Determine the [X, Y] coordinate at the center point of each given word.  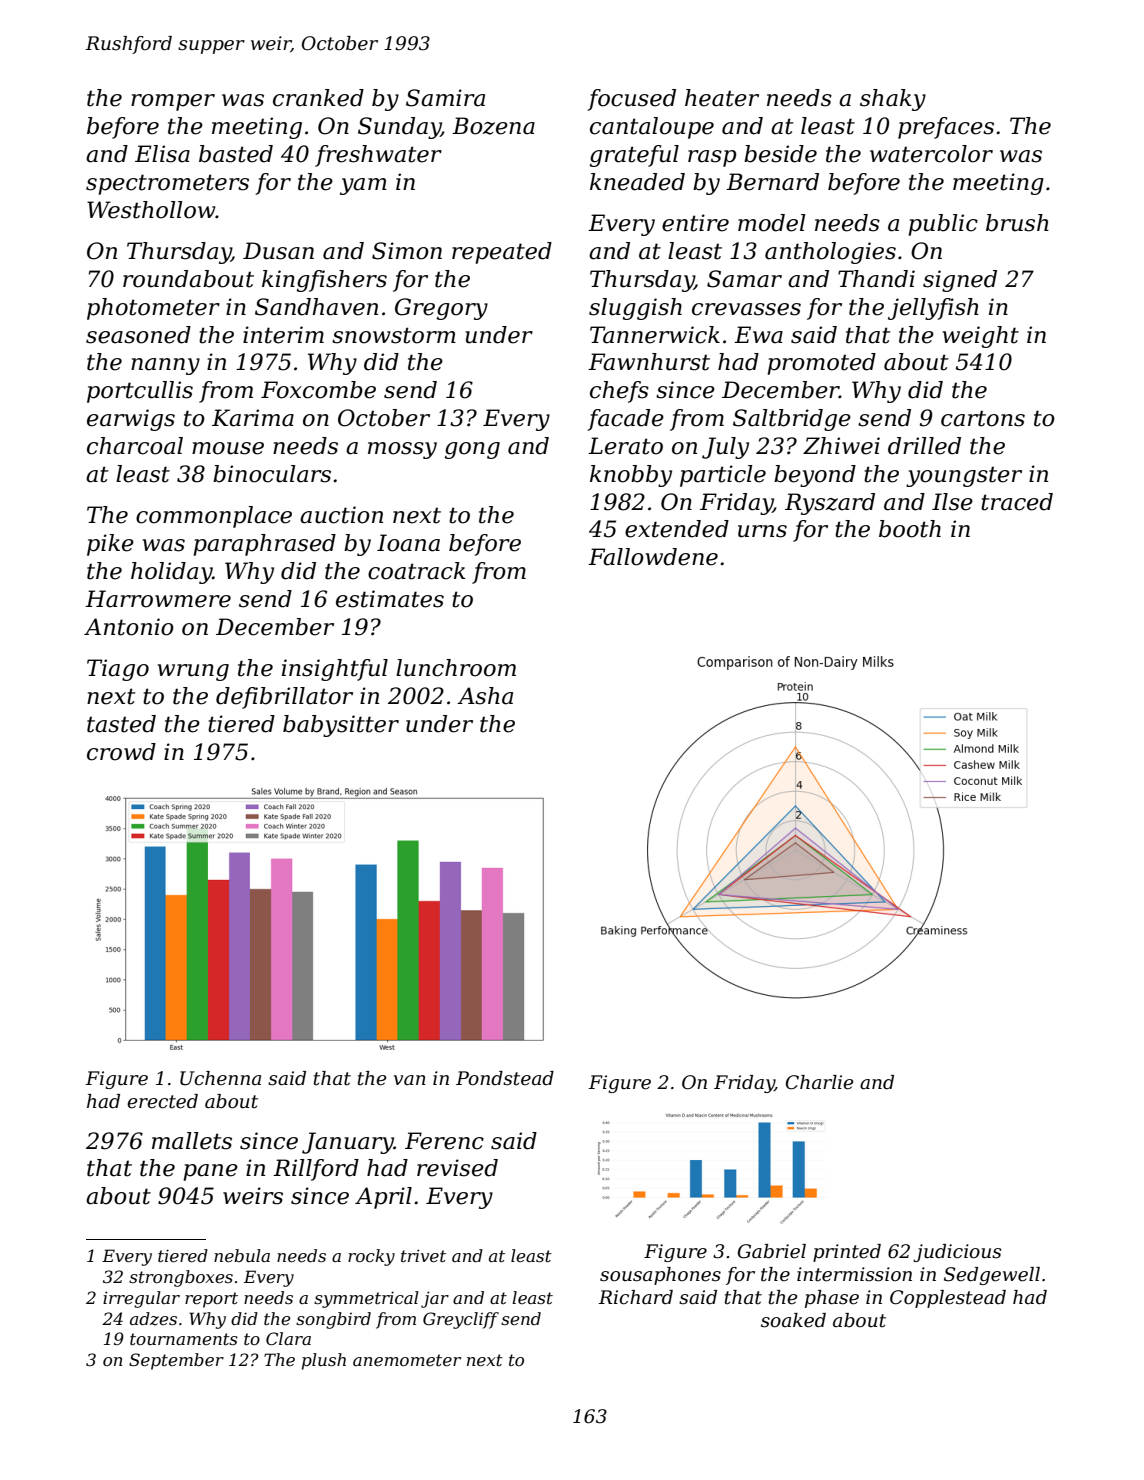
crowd [121, 752]
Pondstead [505, 1078]
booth [910, 529]
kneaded [637, 182]
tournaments [184, 1339]
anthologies [830, 253]
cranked [318, 98]
